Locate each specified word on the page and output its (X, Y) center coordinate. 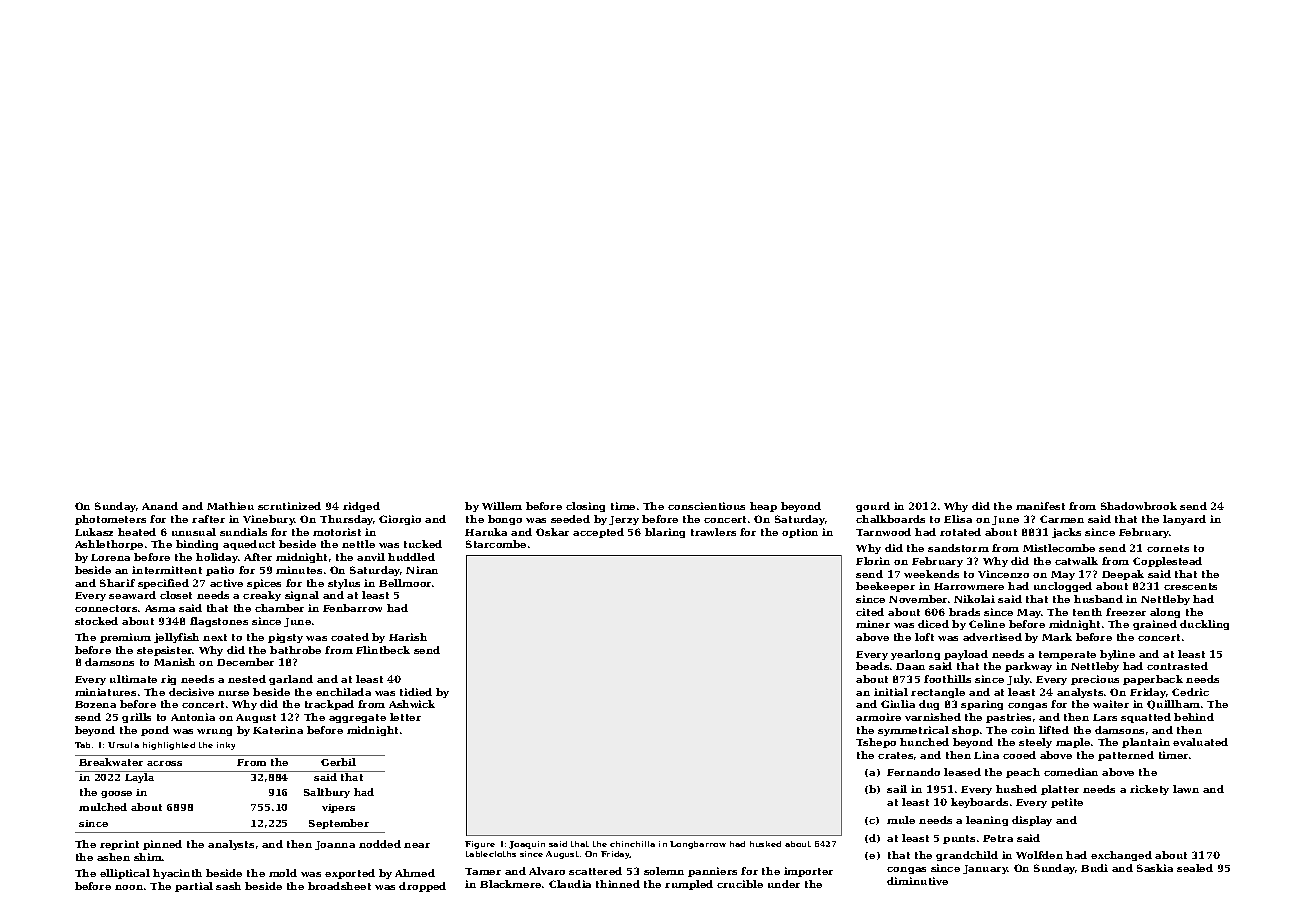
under (784, 884)
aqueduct (249, 545)
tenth (1087, 612)
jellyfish (176, 638)
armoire (878, 717)
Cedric (1190, 692)
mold (283, 873)
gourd (873, 507)
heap (763, 507)
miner (873, 624)
